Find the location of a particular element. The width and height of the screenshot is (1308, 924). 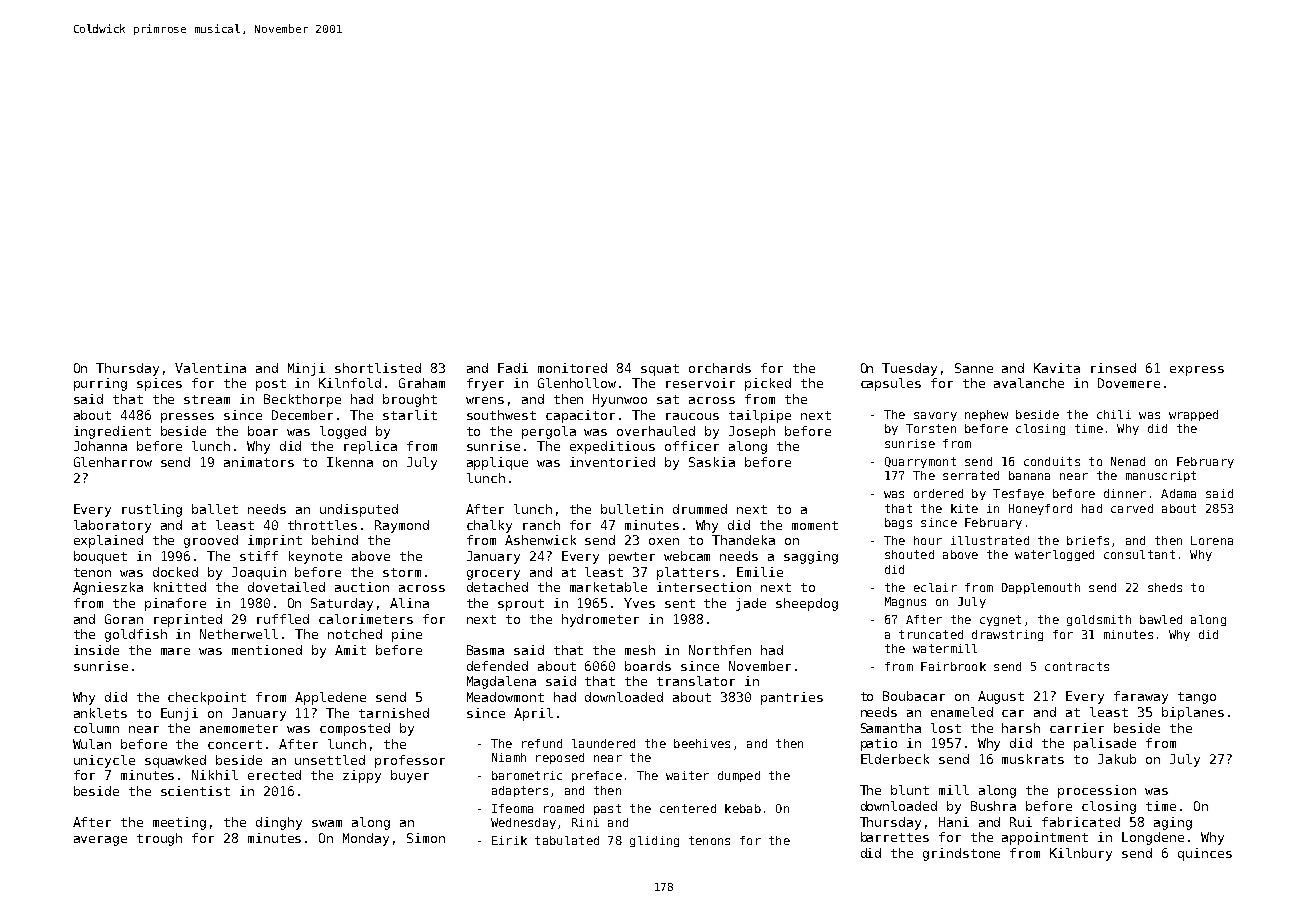

Fadi is located at coordinates (513, 368).
